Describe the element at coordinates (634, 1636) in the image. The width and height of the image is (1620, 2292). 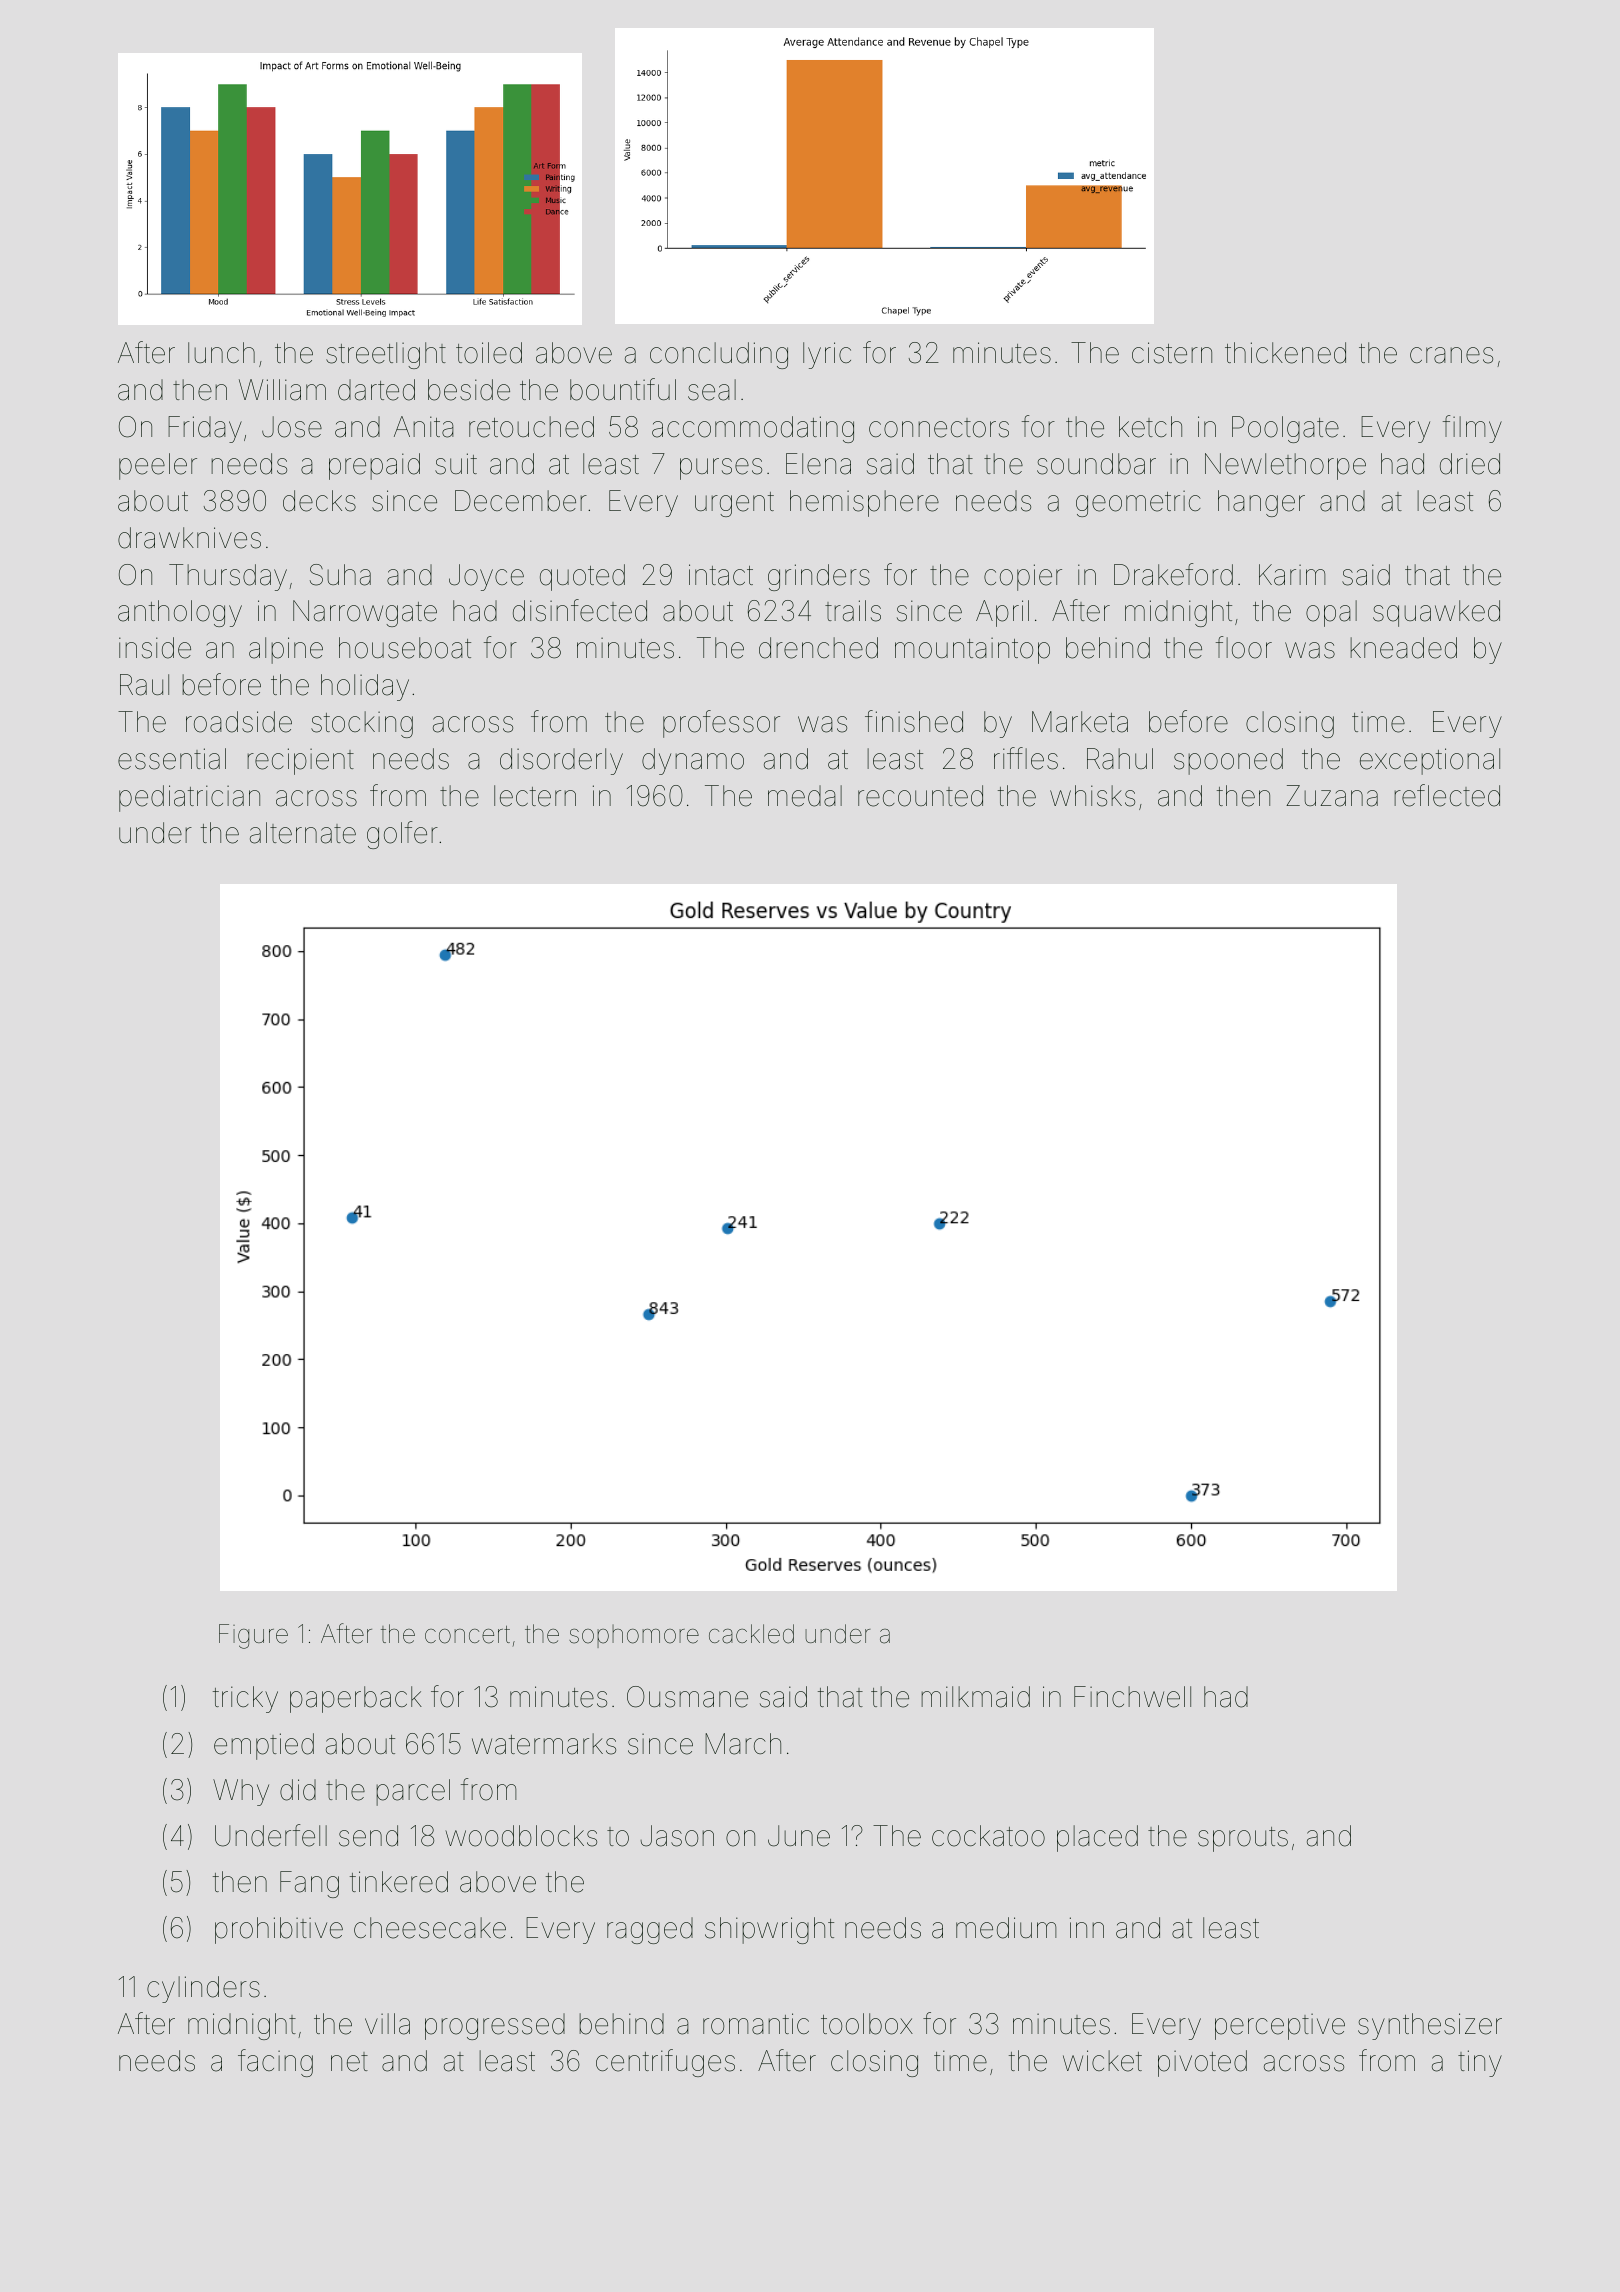
I see `sophomore` at that location.
